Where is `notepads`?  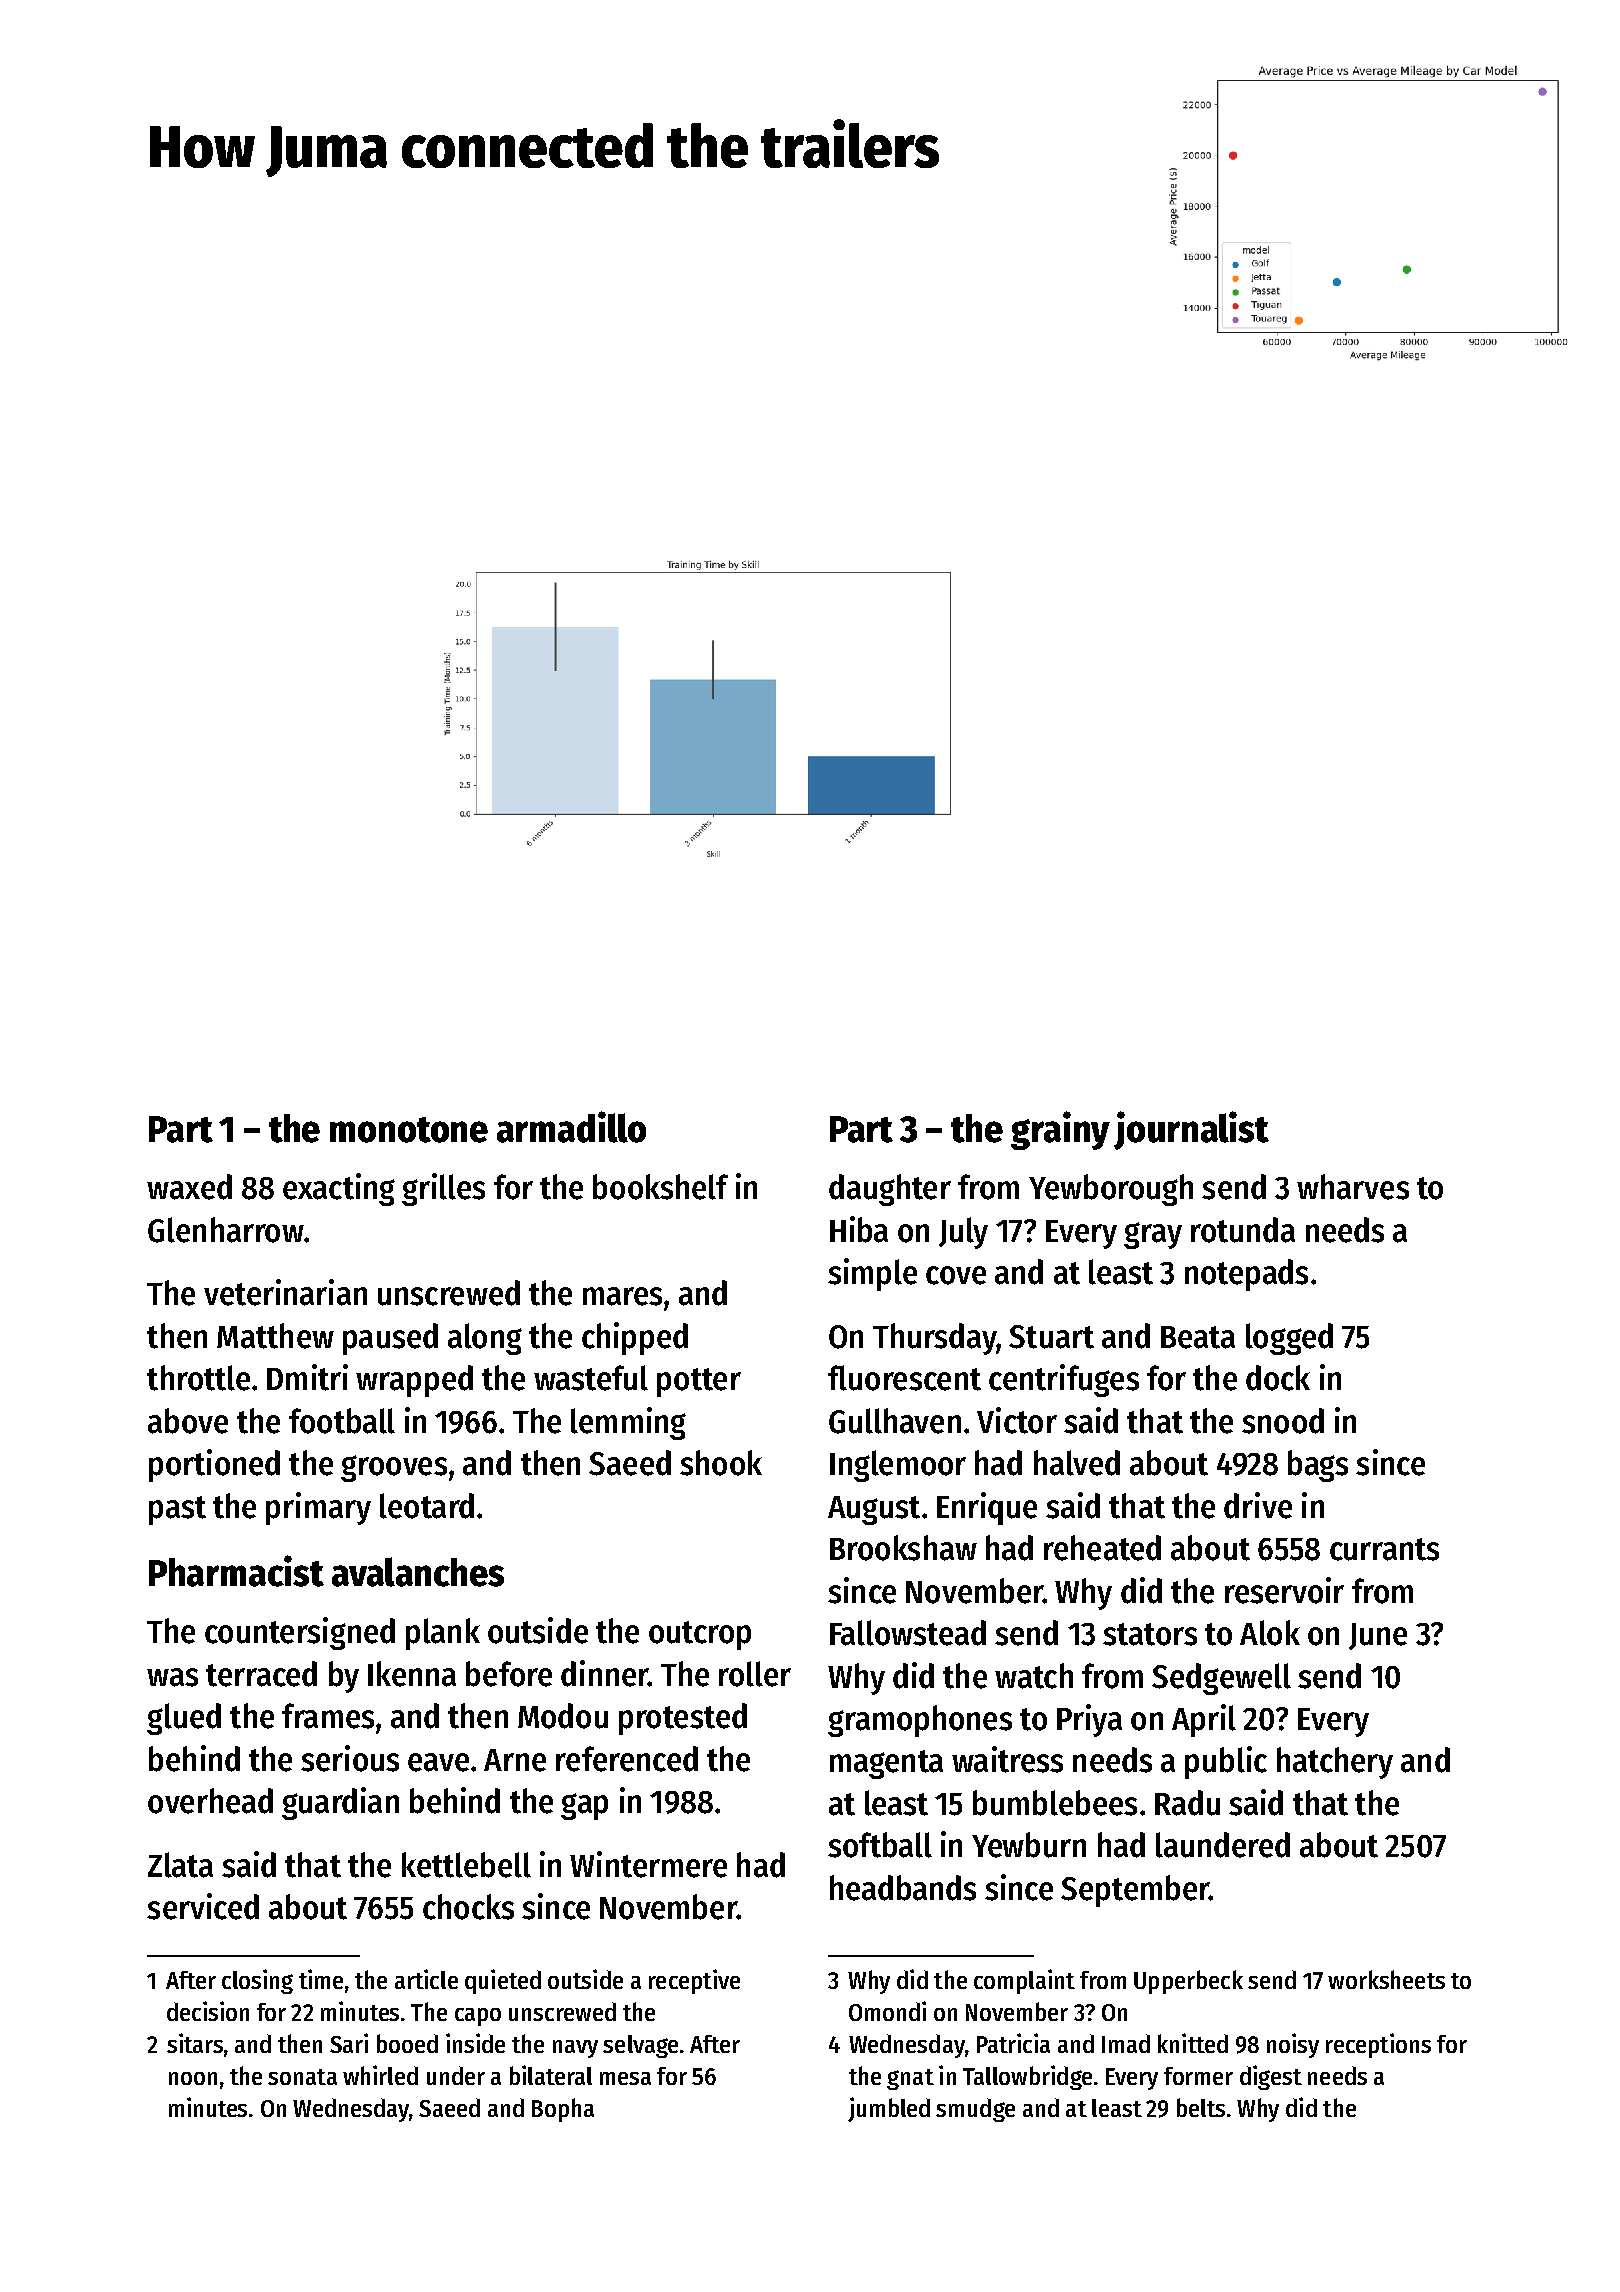
notepads is located at coordinates (1246, 1275).
